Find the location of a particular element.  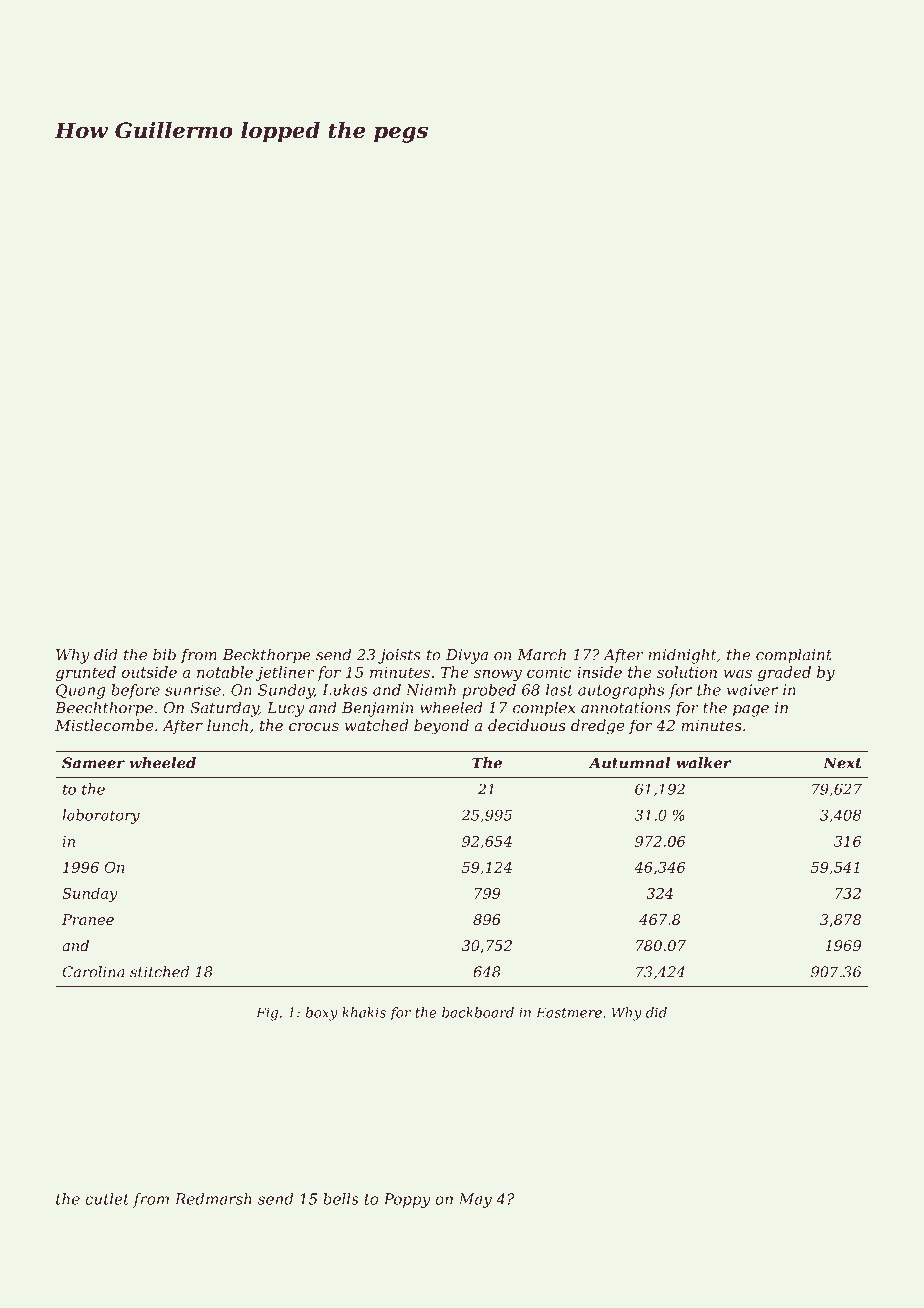

backboard is located at coordinates (478, 1012).
